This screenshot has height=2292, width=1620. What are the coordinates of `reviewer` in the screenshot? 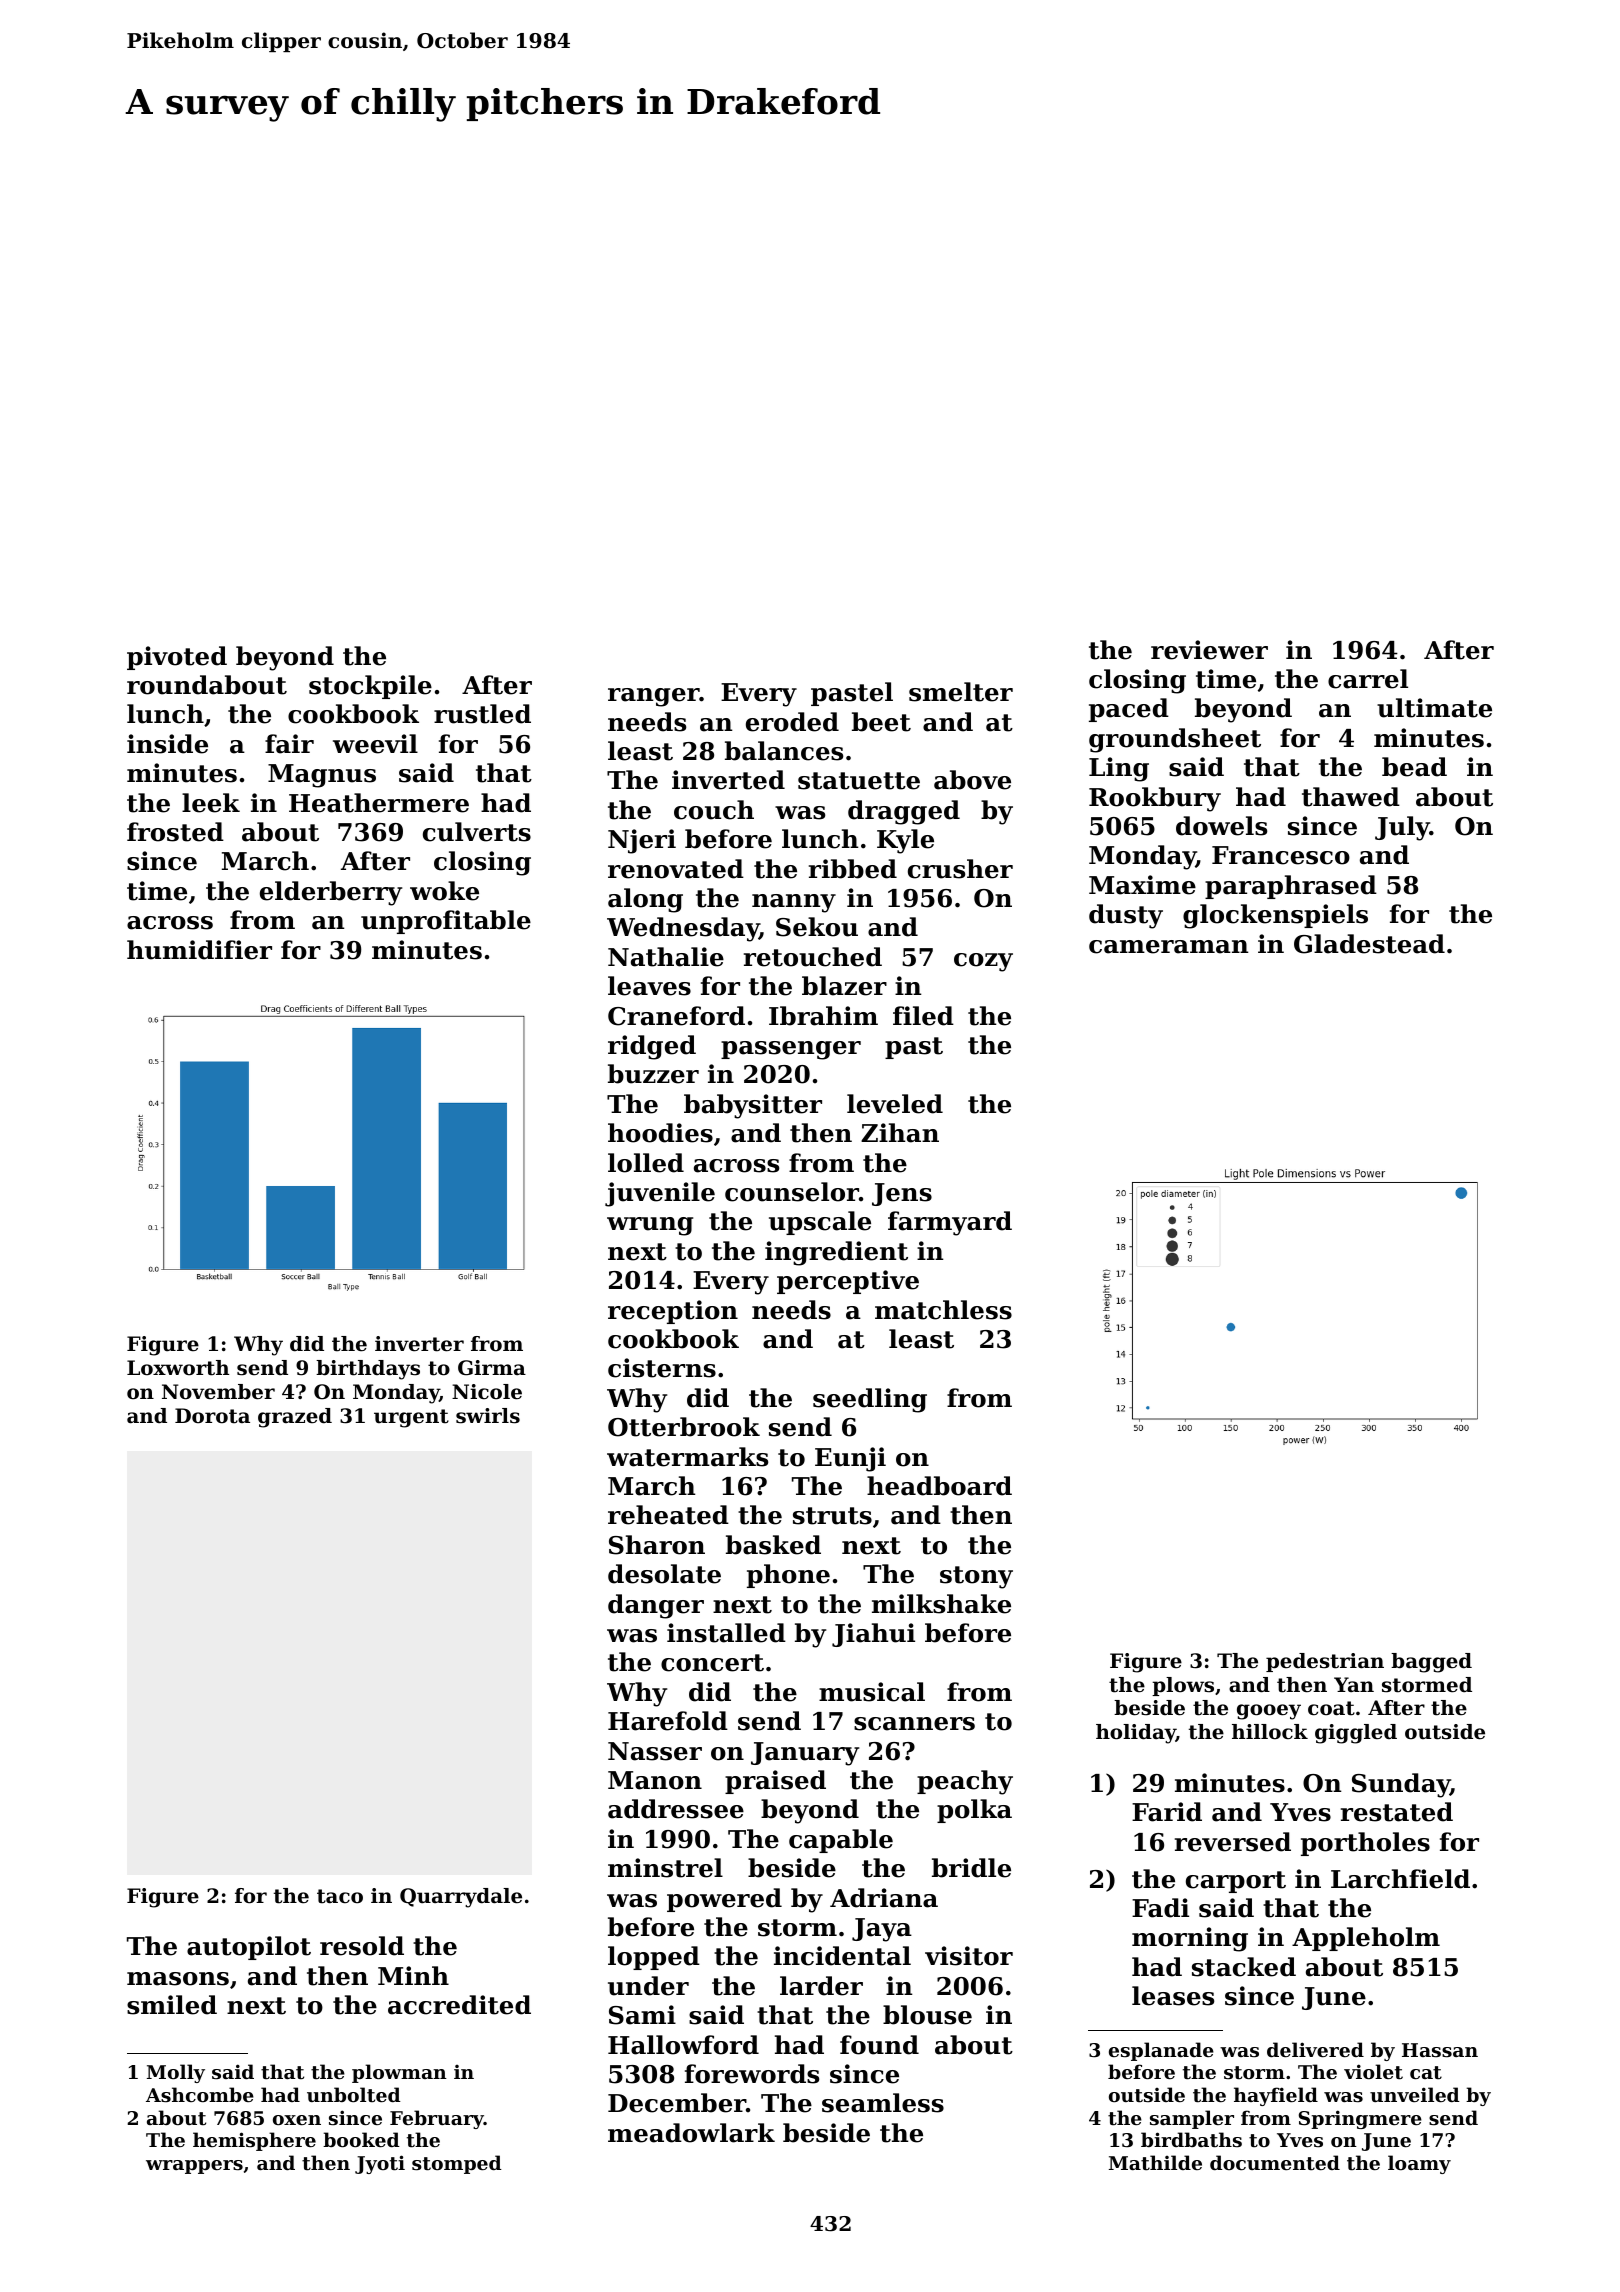 It's located at (1209, 650).
